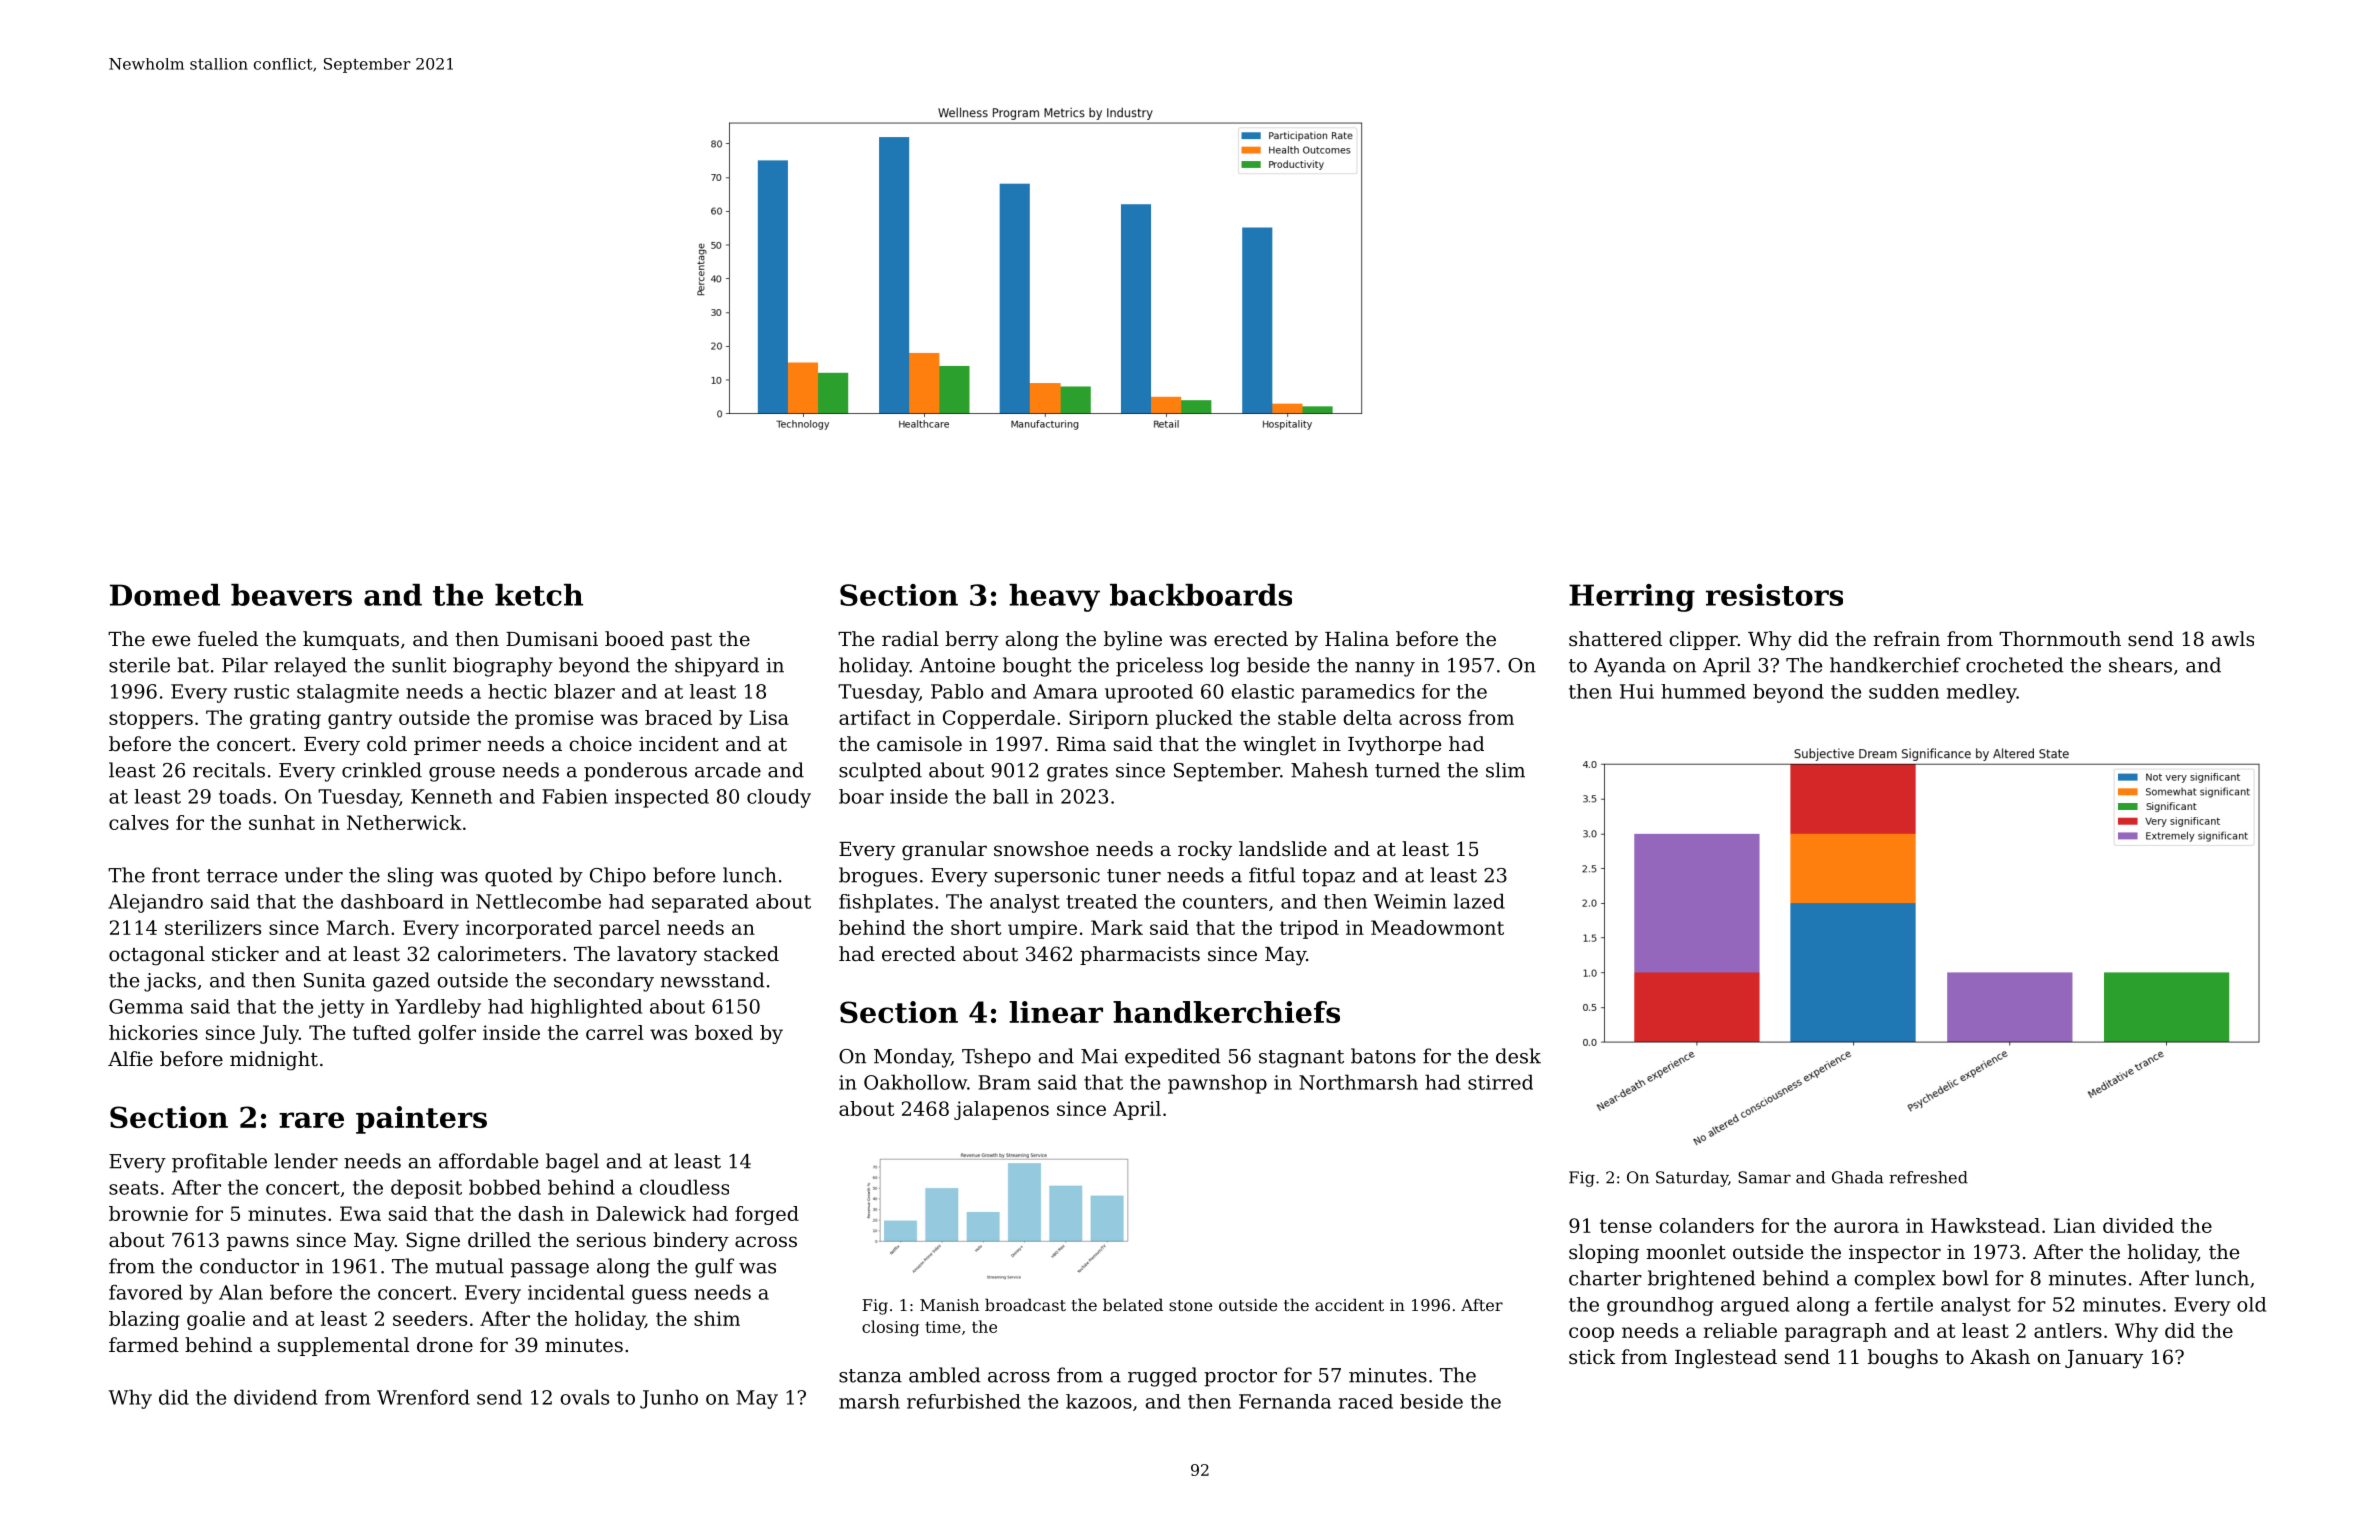  I want to click on ovals, so click(584, 1397).
